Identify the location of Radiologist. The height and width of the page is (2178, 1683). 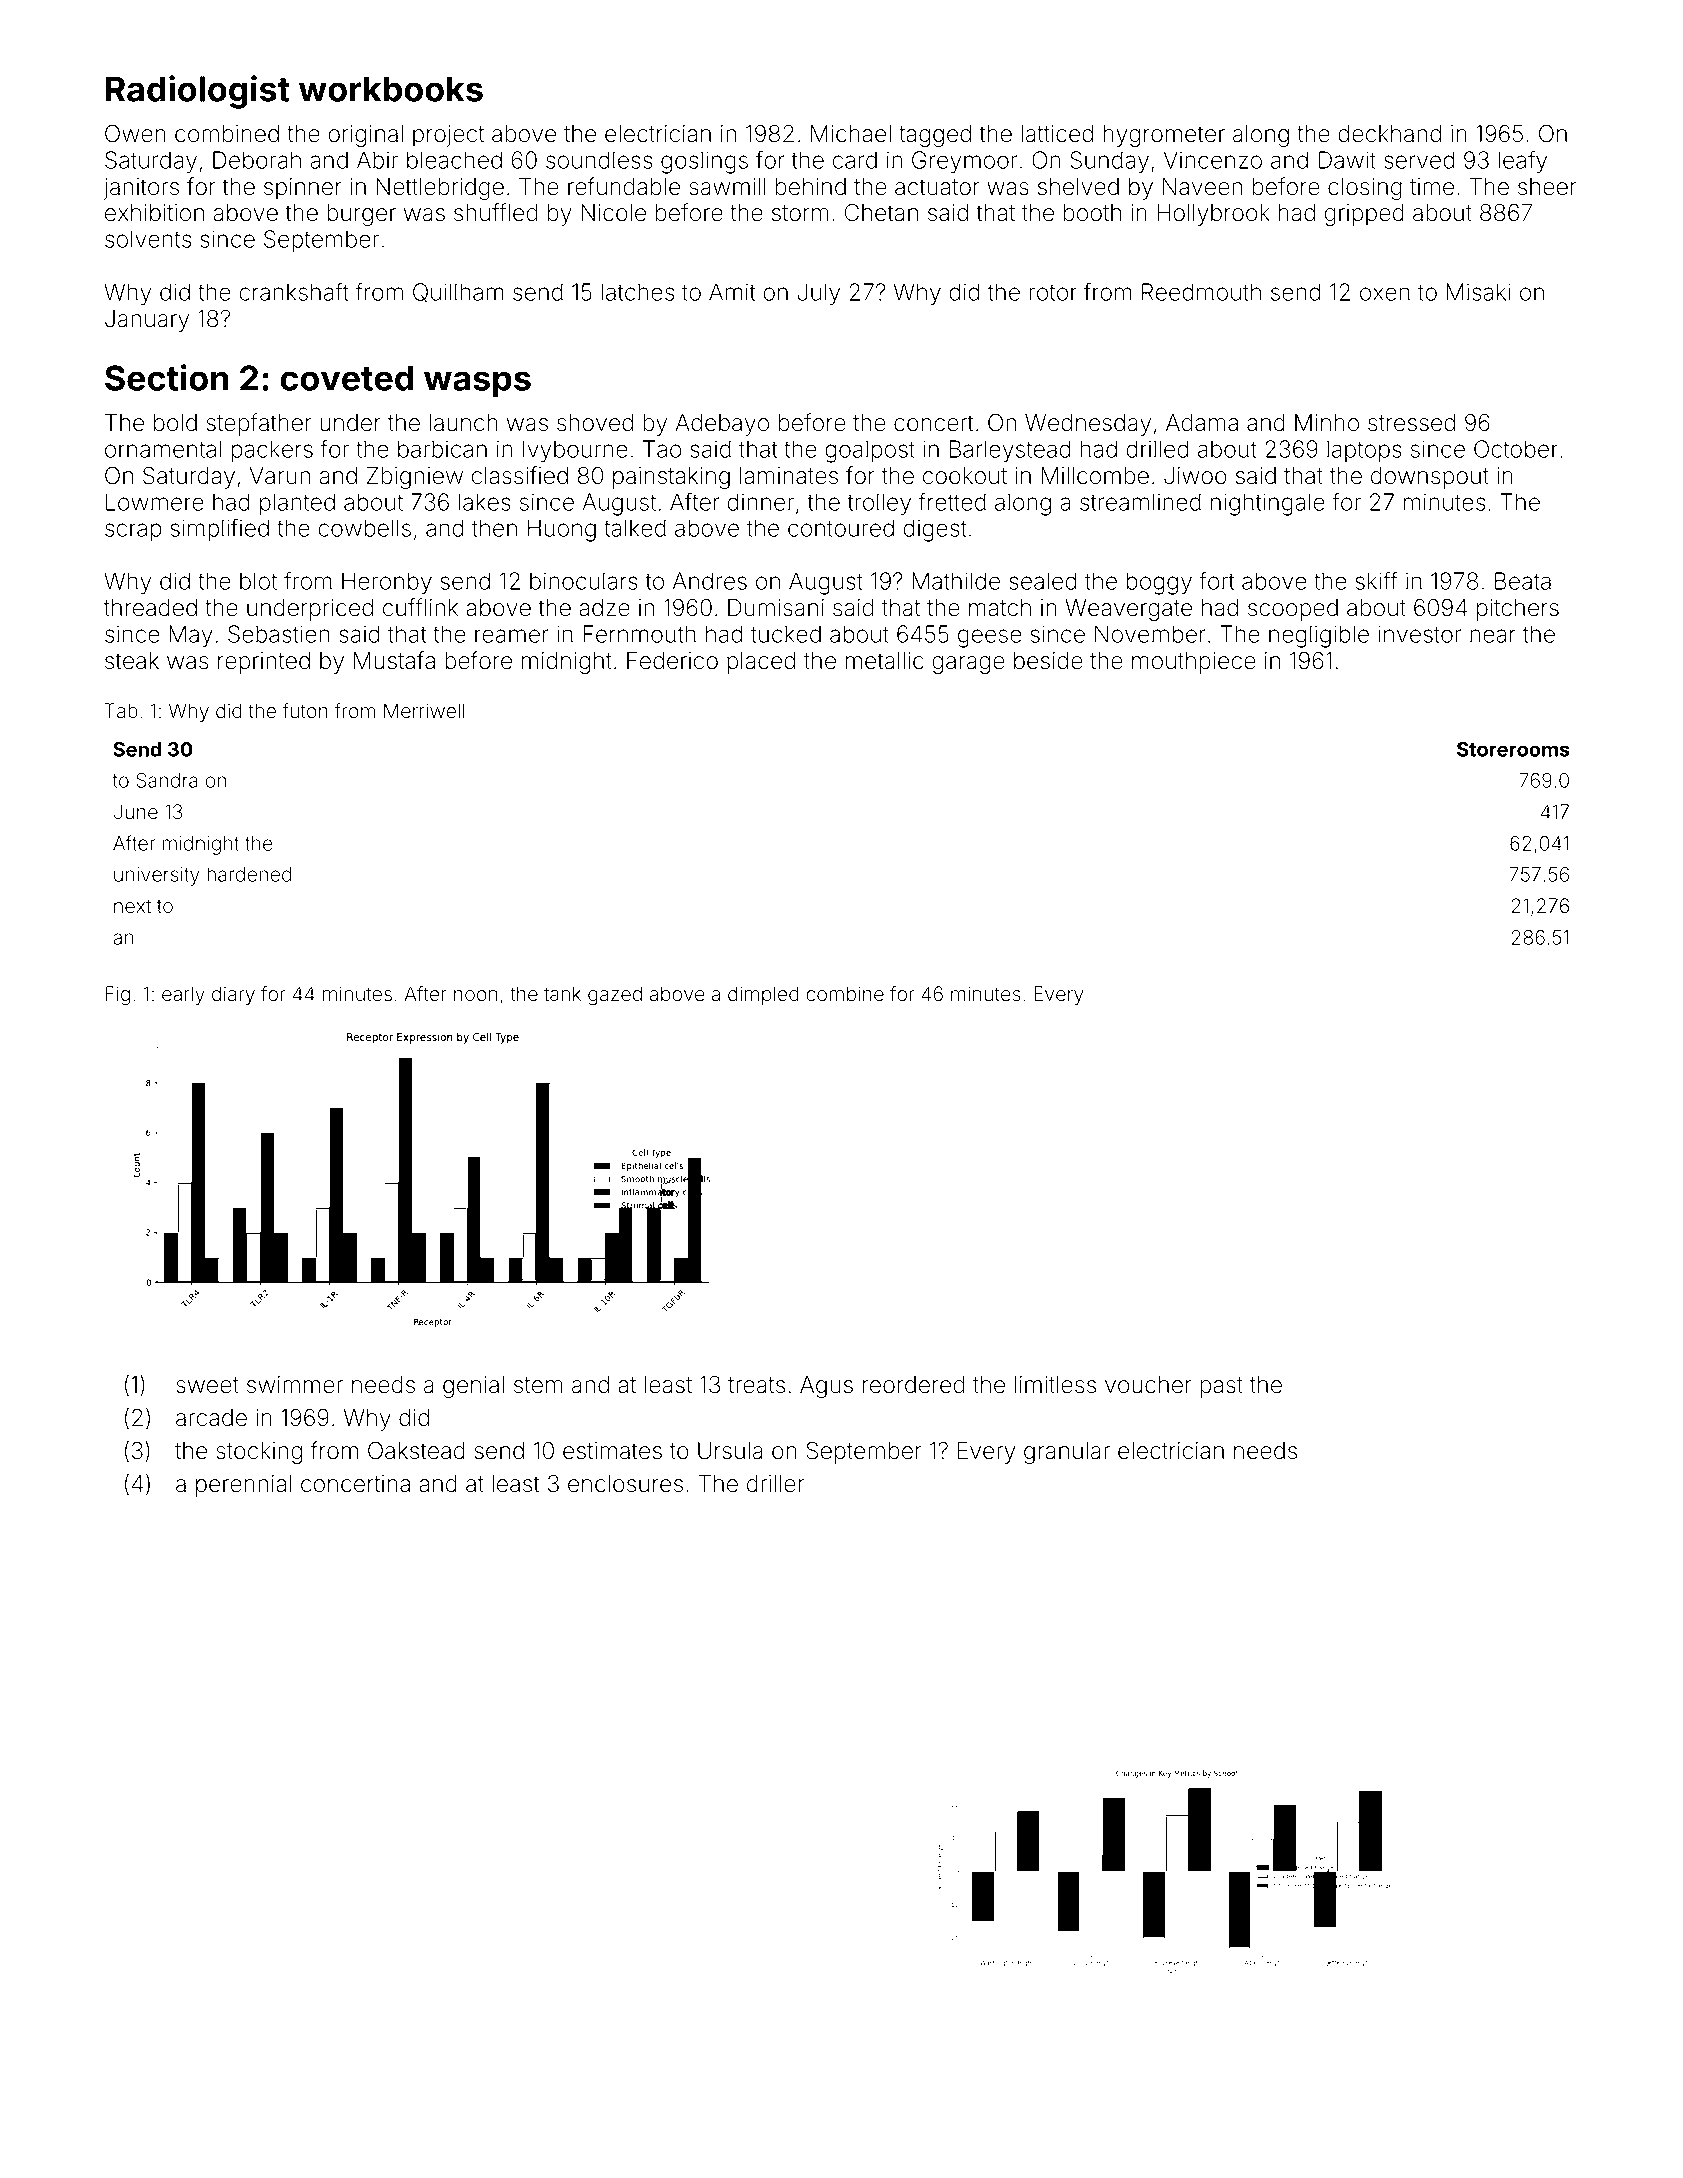
(198, 92).
